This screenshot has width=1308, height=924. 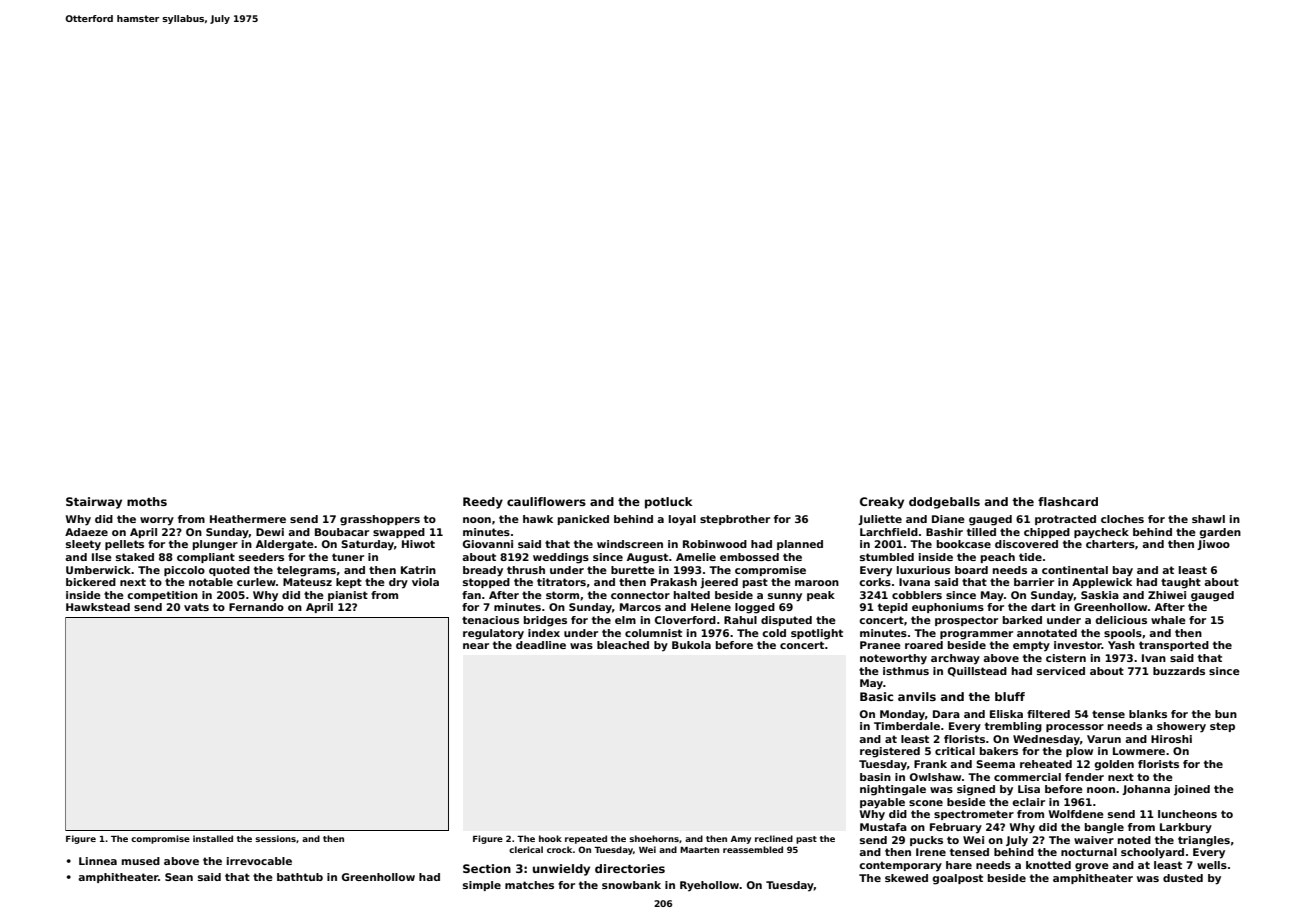 What do you see at coordinates (380, 520) in the screenshot?
I see `grasshoppers` at bounding box center [380, 520].
